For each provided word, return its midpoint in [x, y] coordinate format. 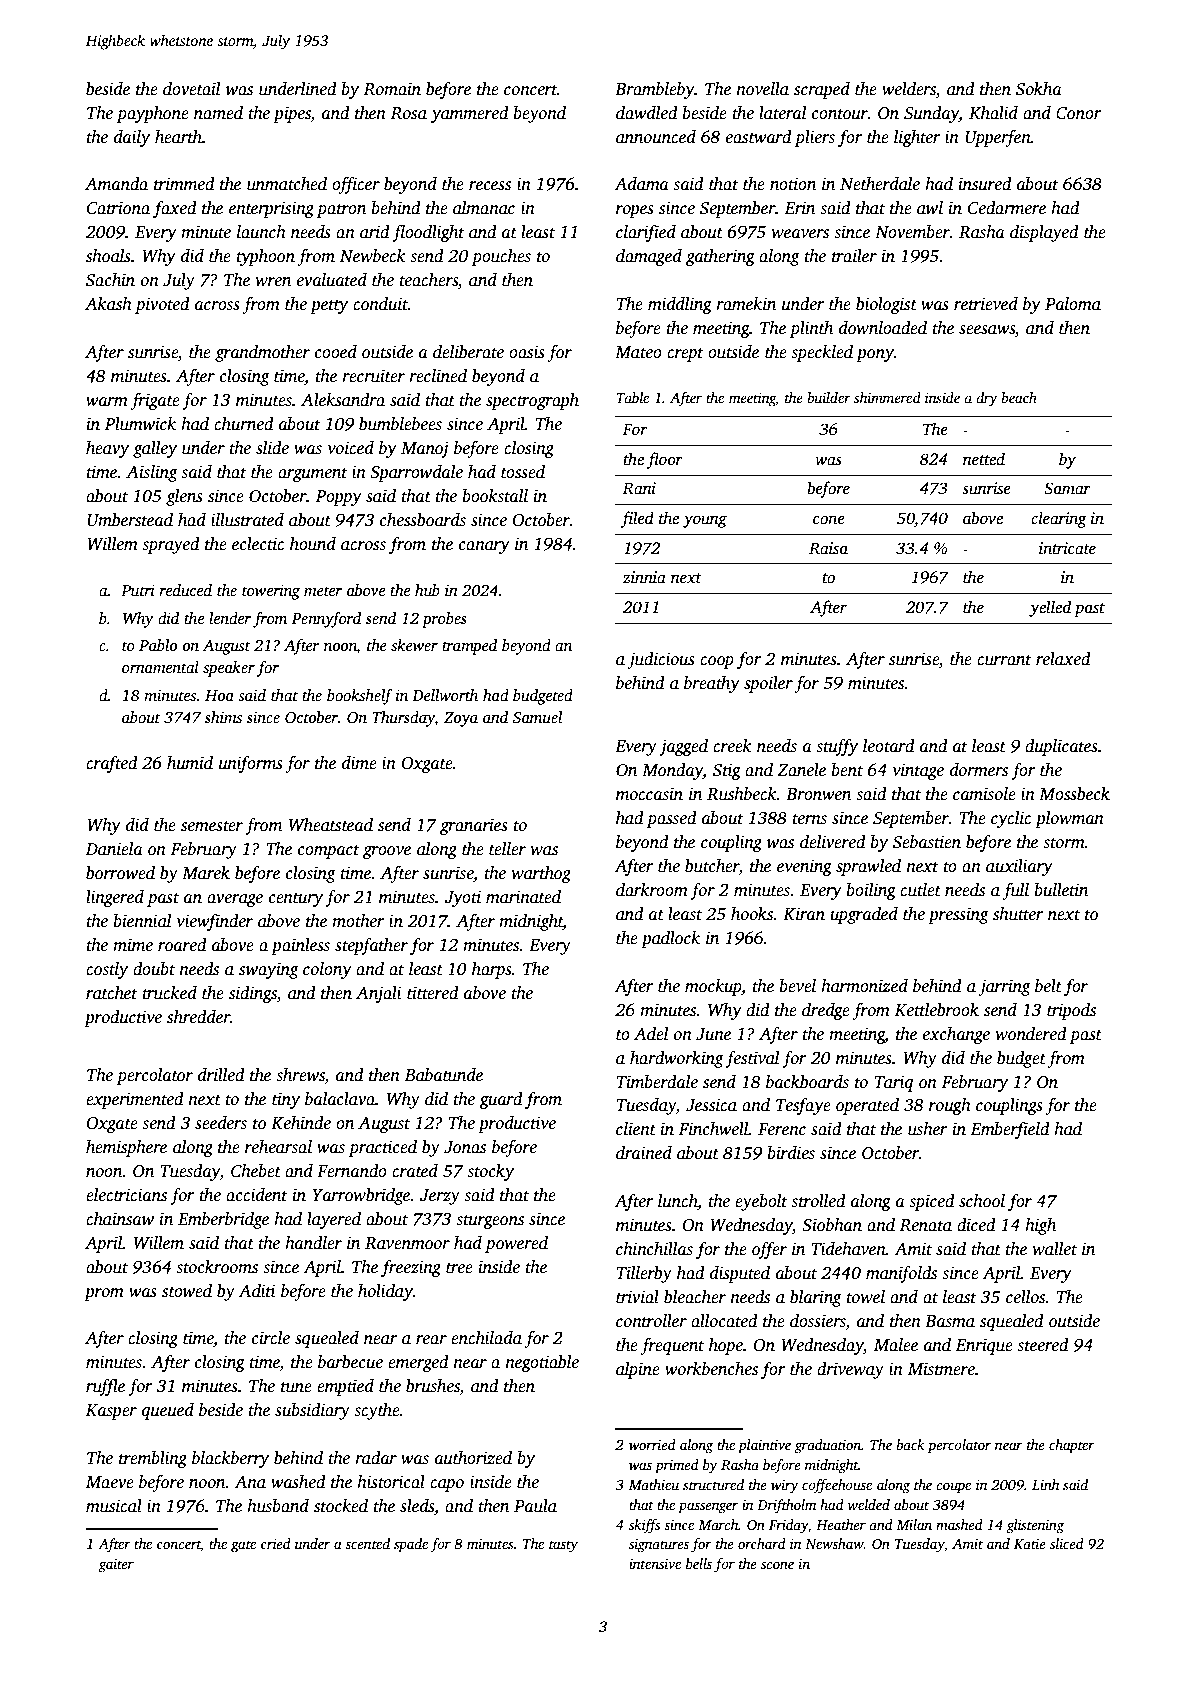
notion [793, 184]
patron [341, 210]
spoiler [768, 684]
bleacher [695, 1297]
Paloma [1073, 304]
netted [984, 459]
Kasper [111, 1412]
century [296, 900]
